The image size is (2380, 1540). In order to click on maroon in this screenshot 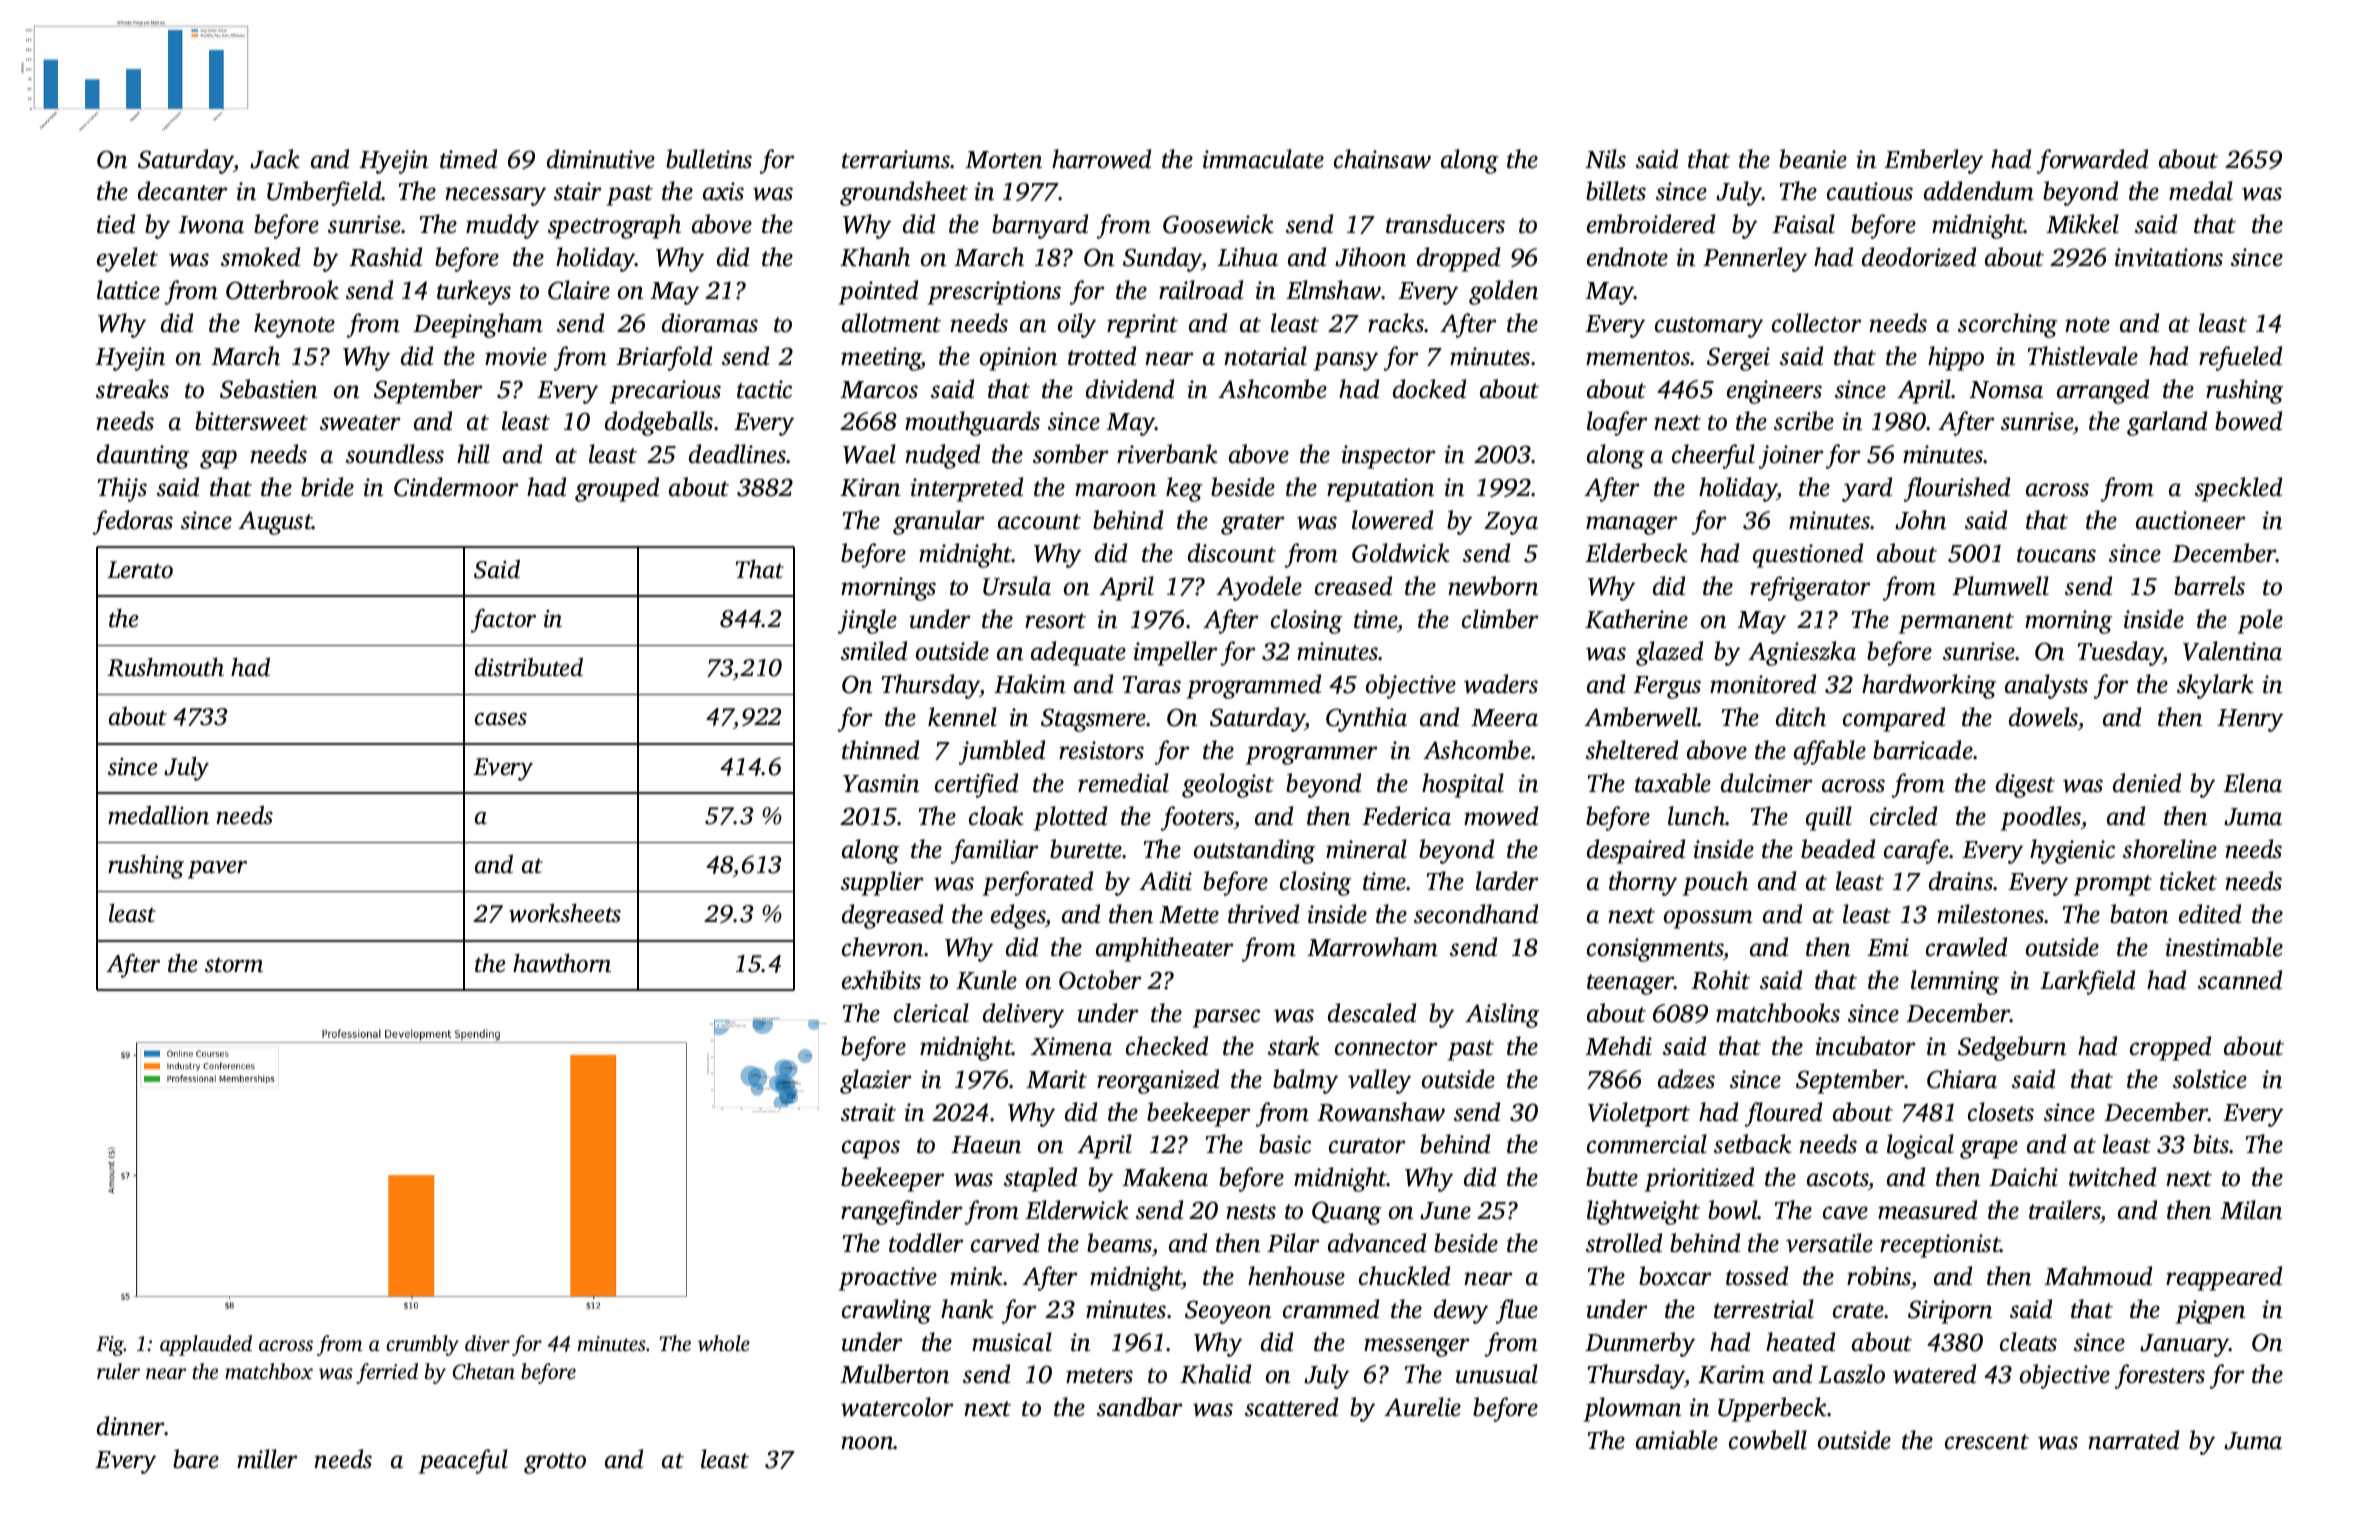, I will do `click(1115, 490)`.
